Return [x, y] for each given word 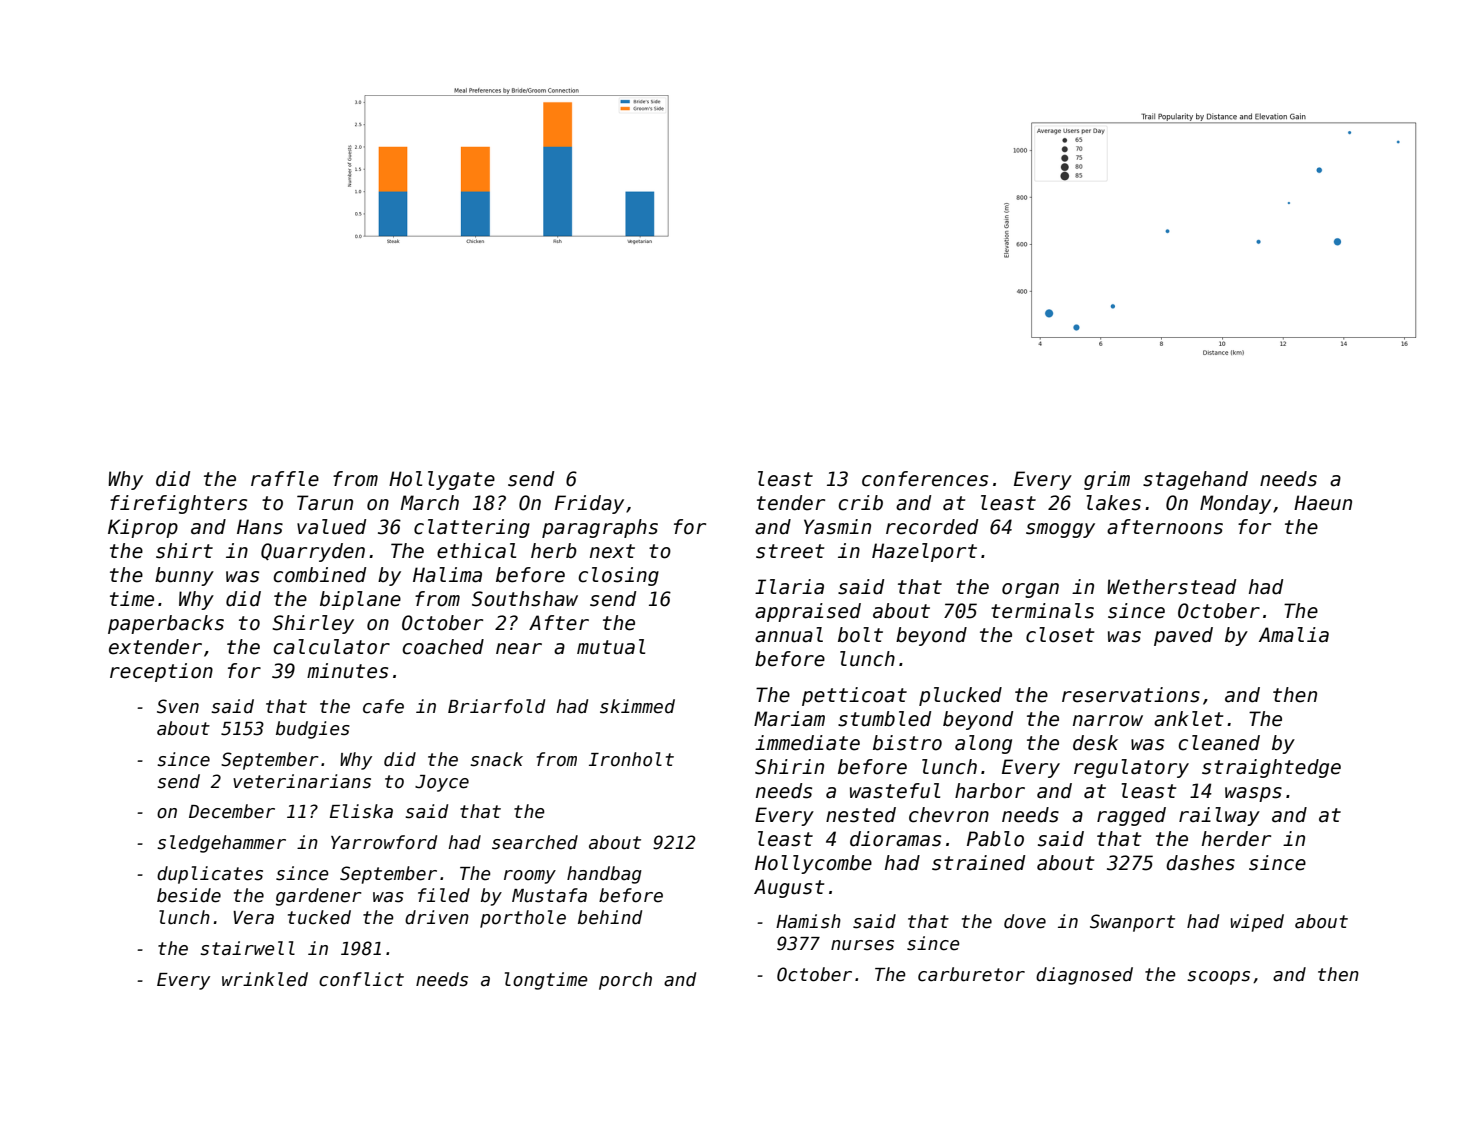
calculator [331, 647]
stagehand [1195, 480]
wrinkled [265, 979]
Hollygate [442, 480]
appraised [808, 612]
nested [861, 815]
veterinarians [302, 781]
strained [978, 863]
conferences [925, 479]
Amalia [1294, 635]
